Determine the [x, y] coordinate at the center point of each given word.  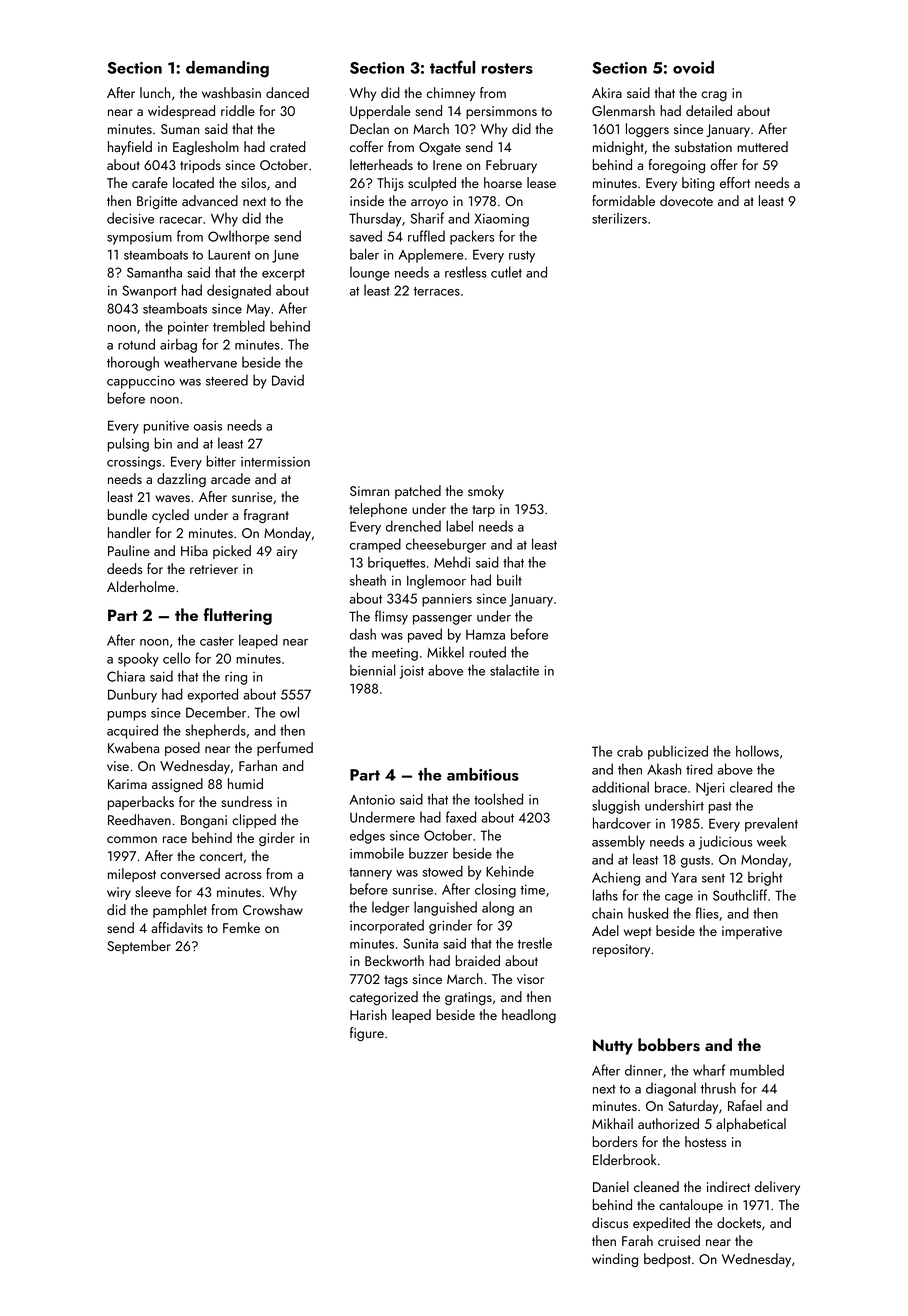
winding [615, 1260]
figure [367, 1034]
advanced [210, 200]
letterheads [381, 164]
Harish [368, 1014]
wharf [709, 1070]
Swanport [149, 292]
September [139, 947]
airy [286, 552]
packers [472, 237]
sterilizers [619, 218]
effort [735, 182]
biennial [372, 670]
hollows [757, 751]
